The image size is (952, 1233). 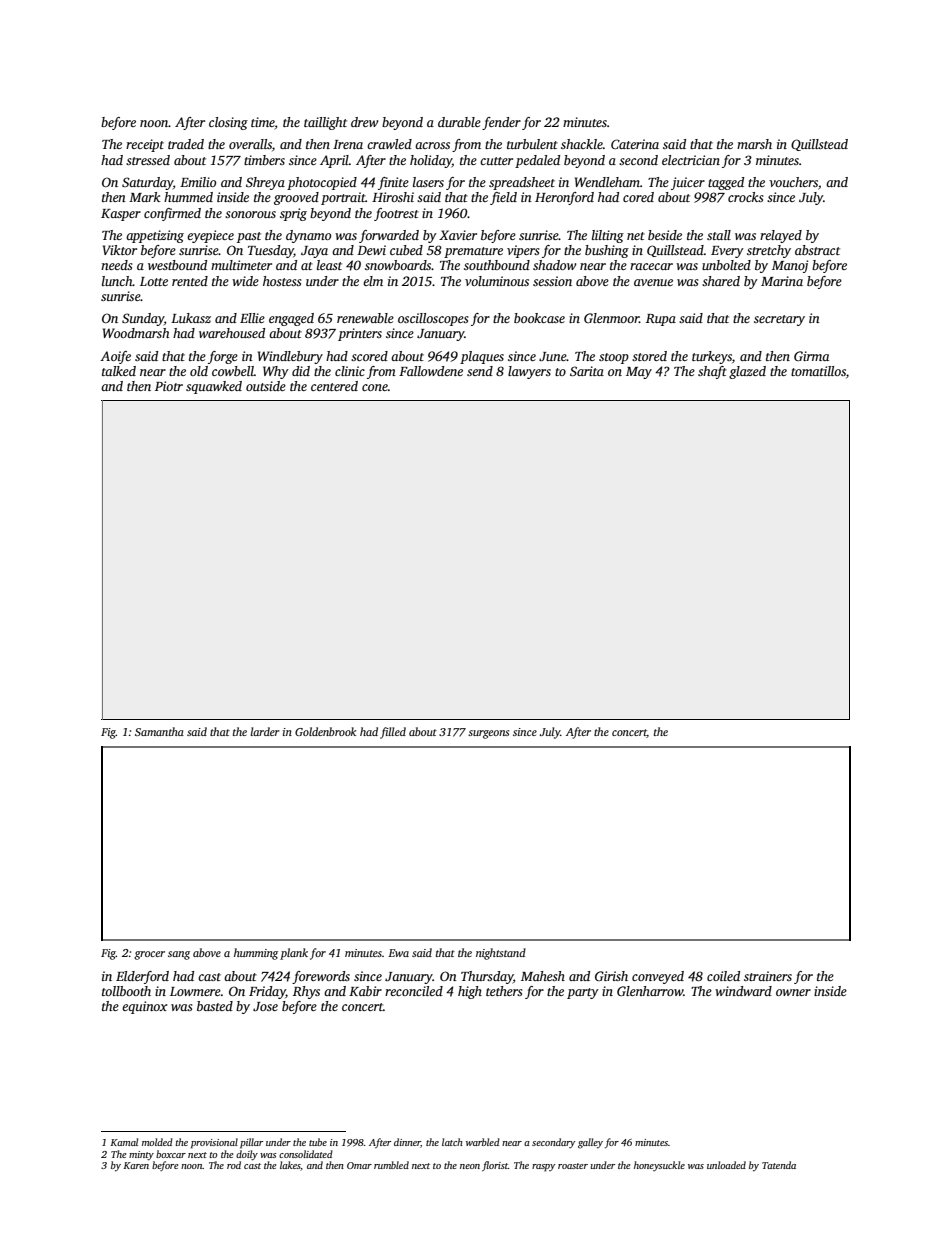 I want to click on surgeons, so click(x=488, y=734).
